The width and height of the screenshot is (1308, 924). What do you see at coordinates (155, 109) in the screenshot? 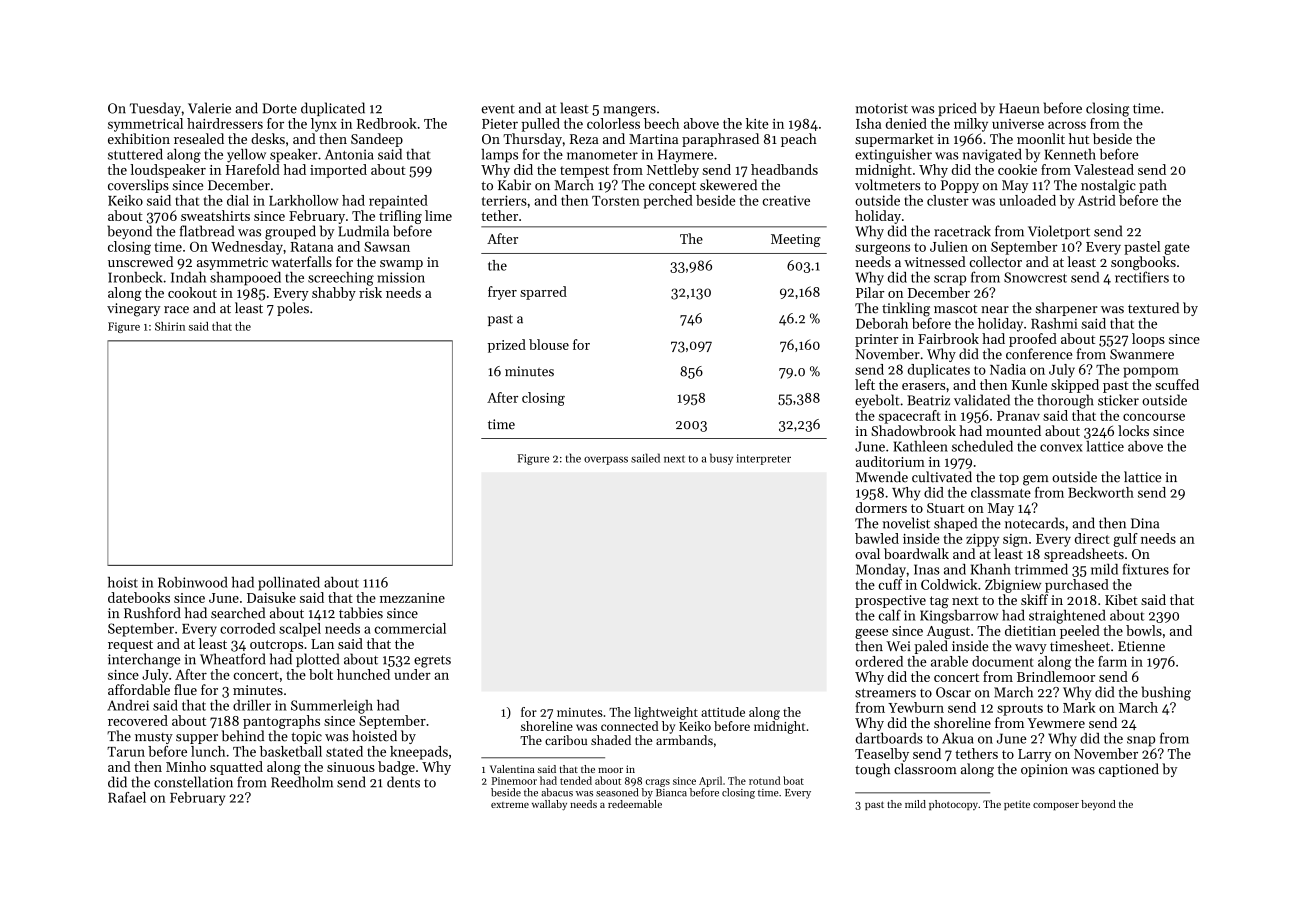
I see `Tuesday` at bounding box center [155, 109].
